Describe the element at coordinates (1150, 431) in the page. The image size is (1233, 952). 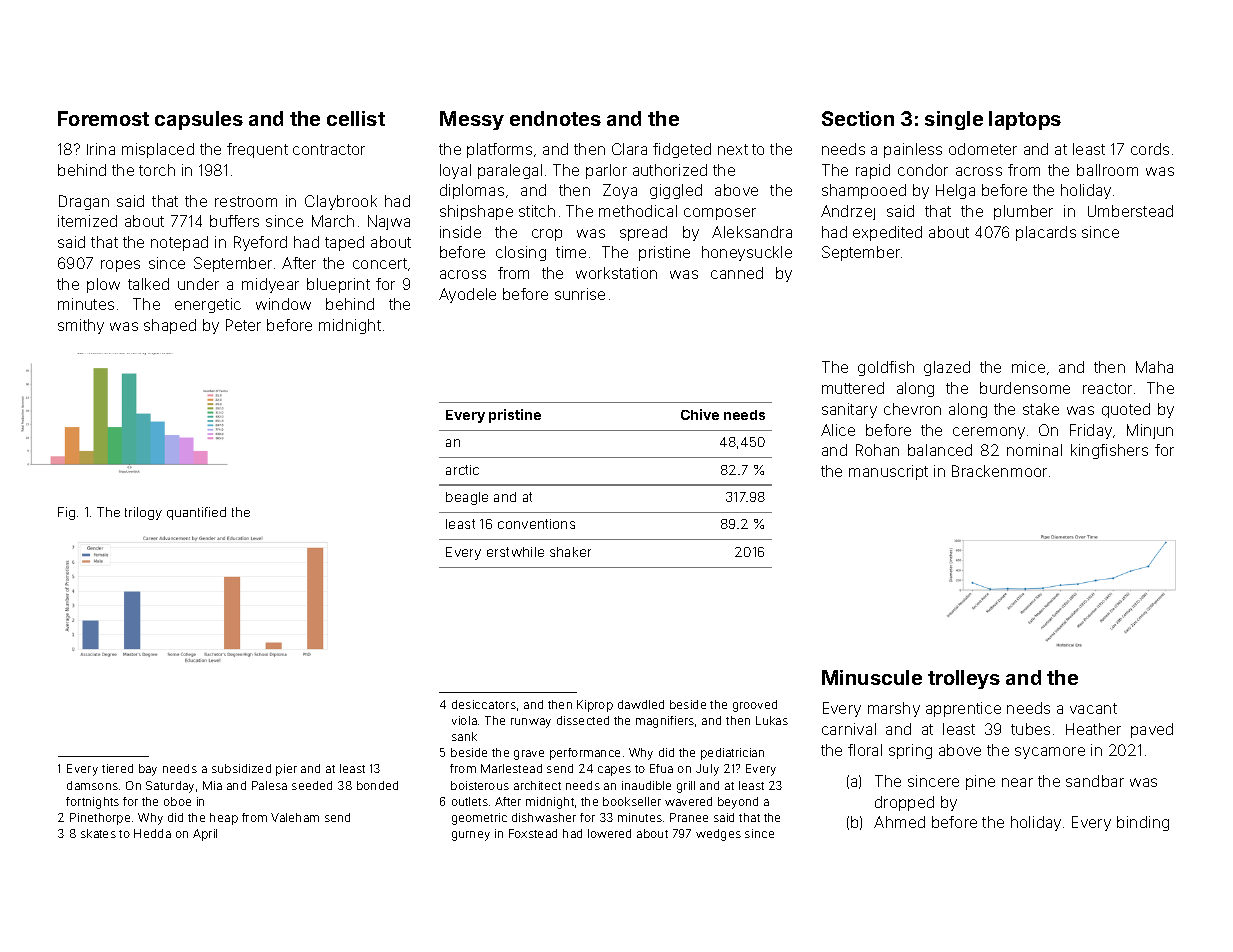
I see `Minjun` at that location.
